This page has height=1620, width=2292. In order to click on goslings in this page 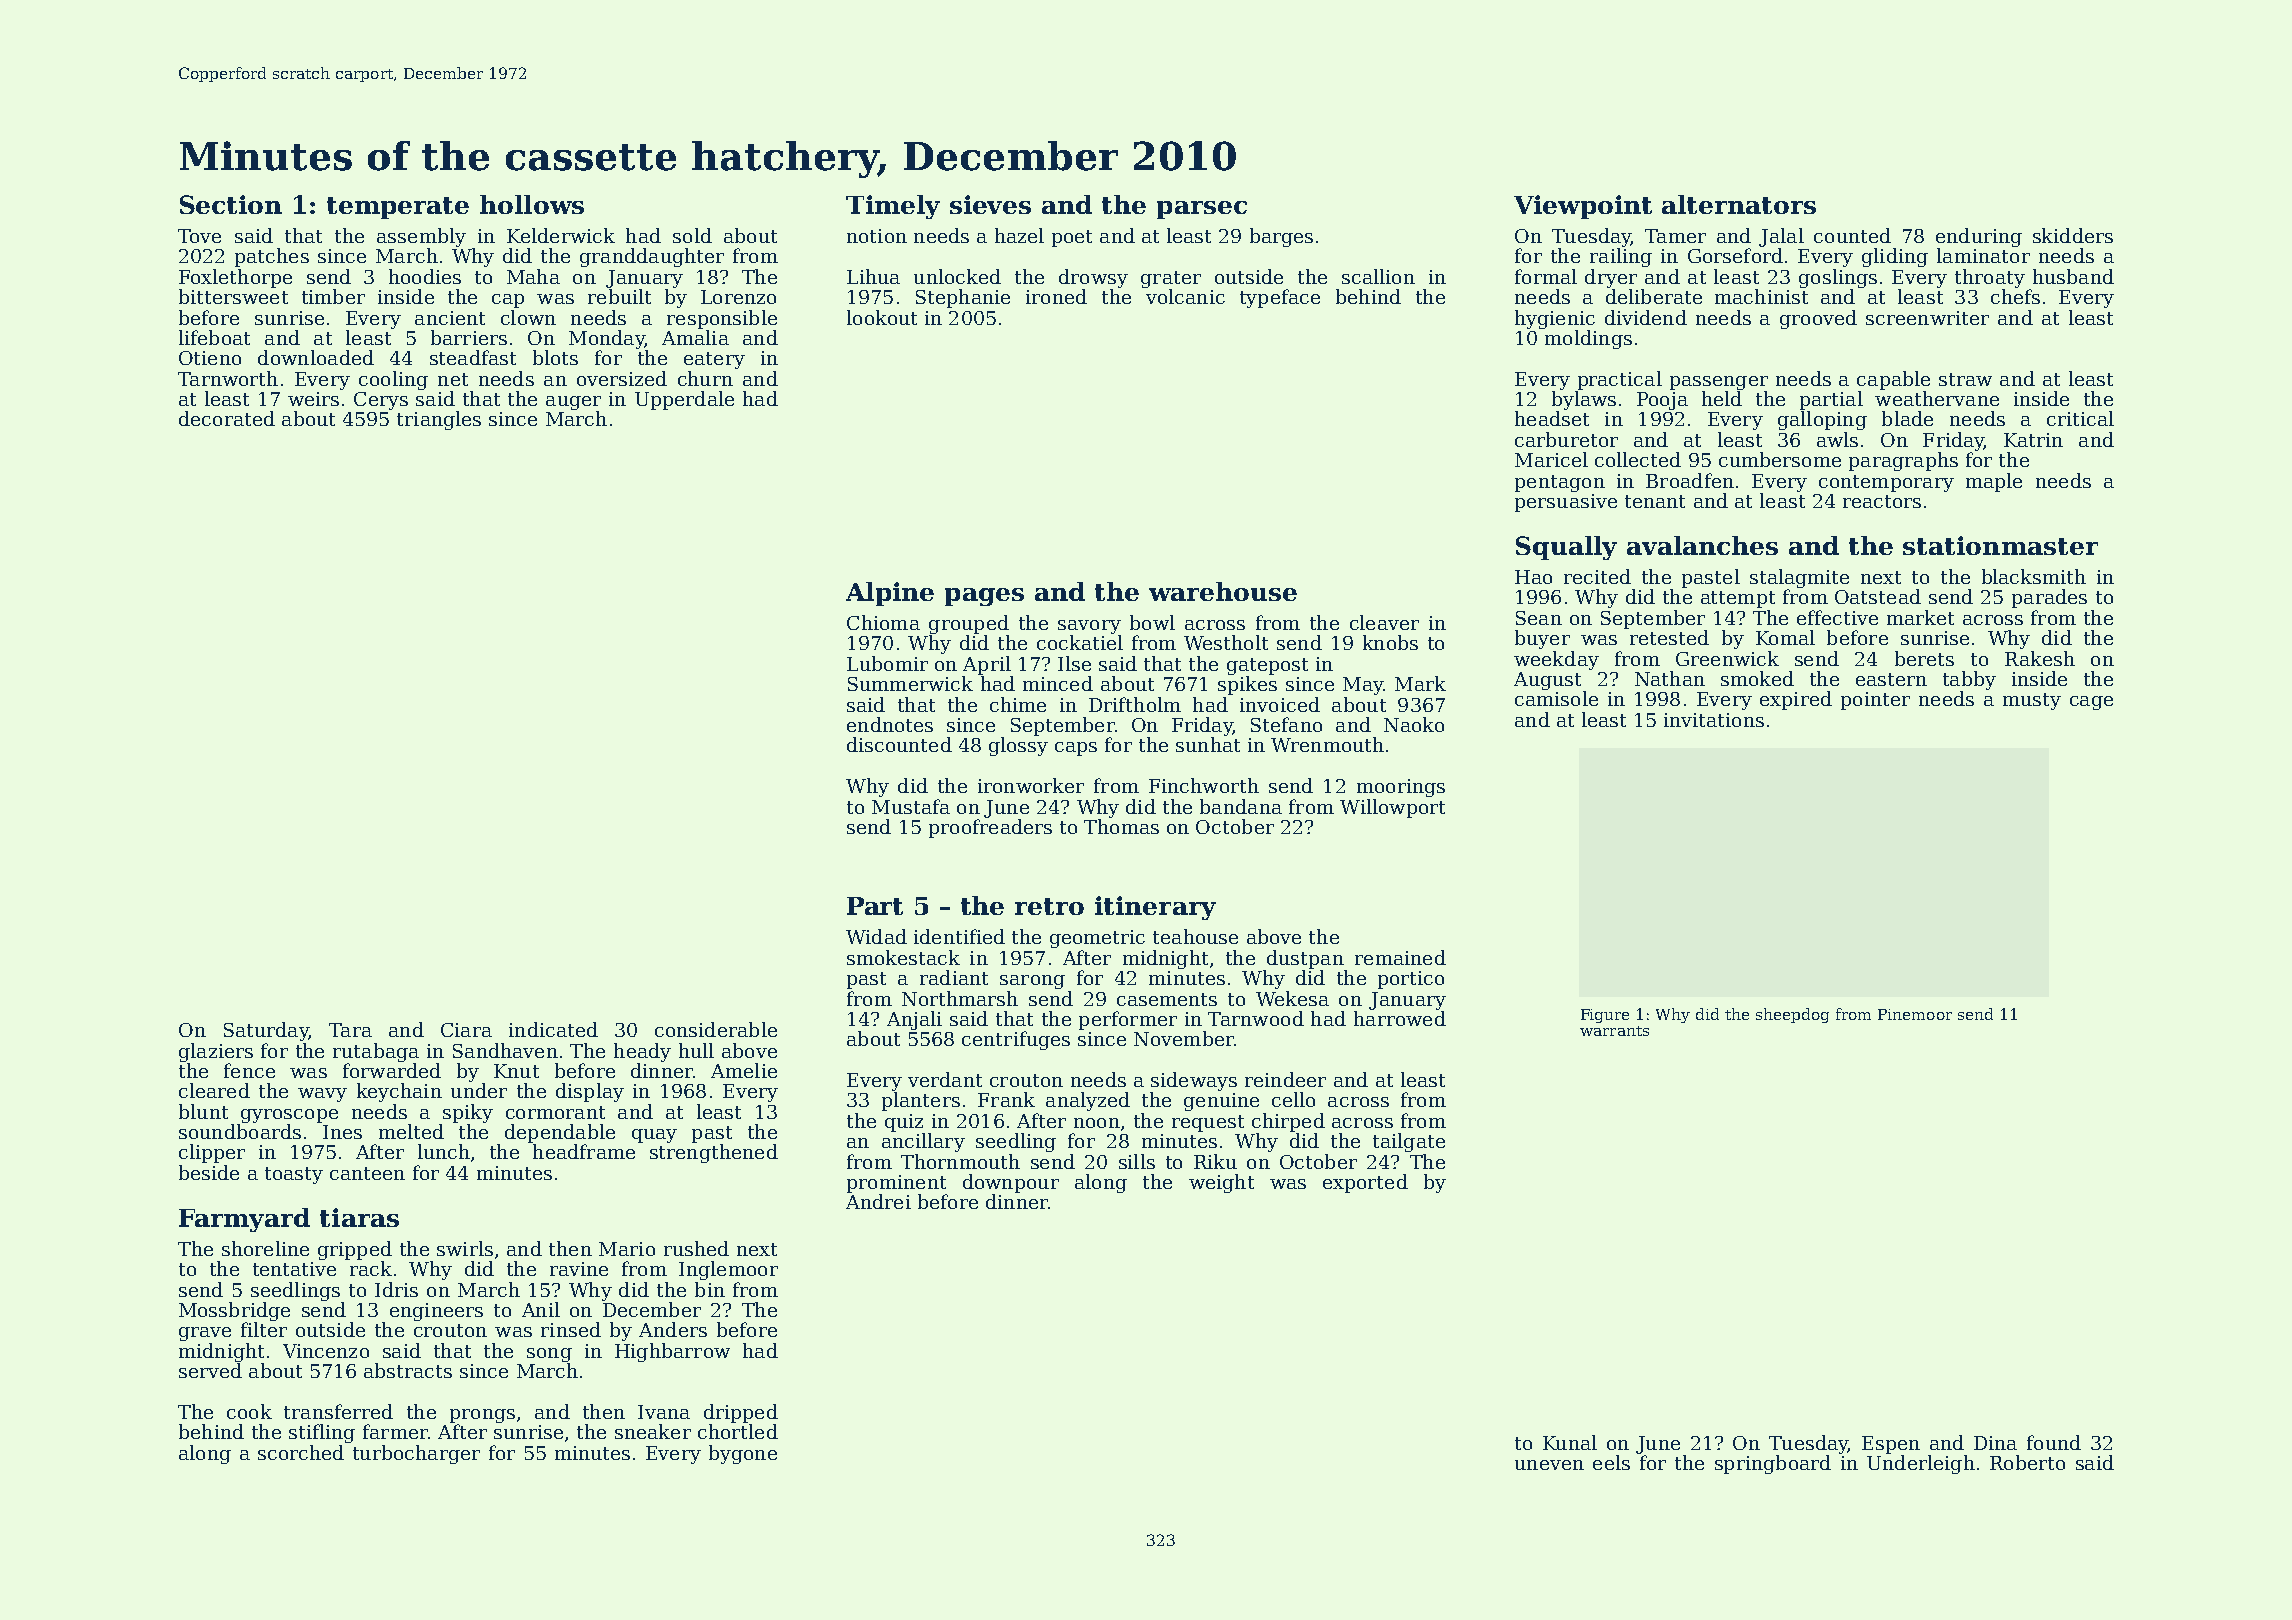, I will do `click(1838, 278)`.
